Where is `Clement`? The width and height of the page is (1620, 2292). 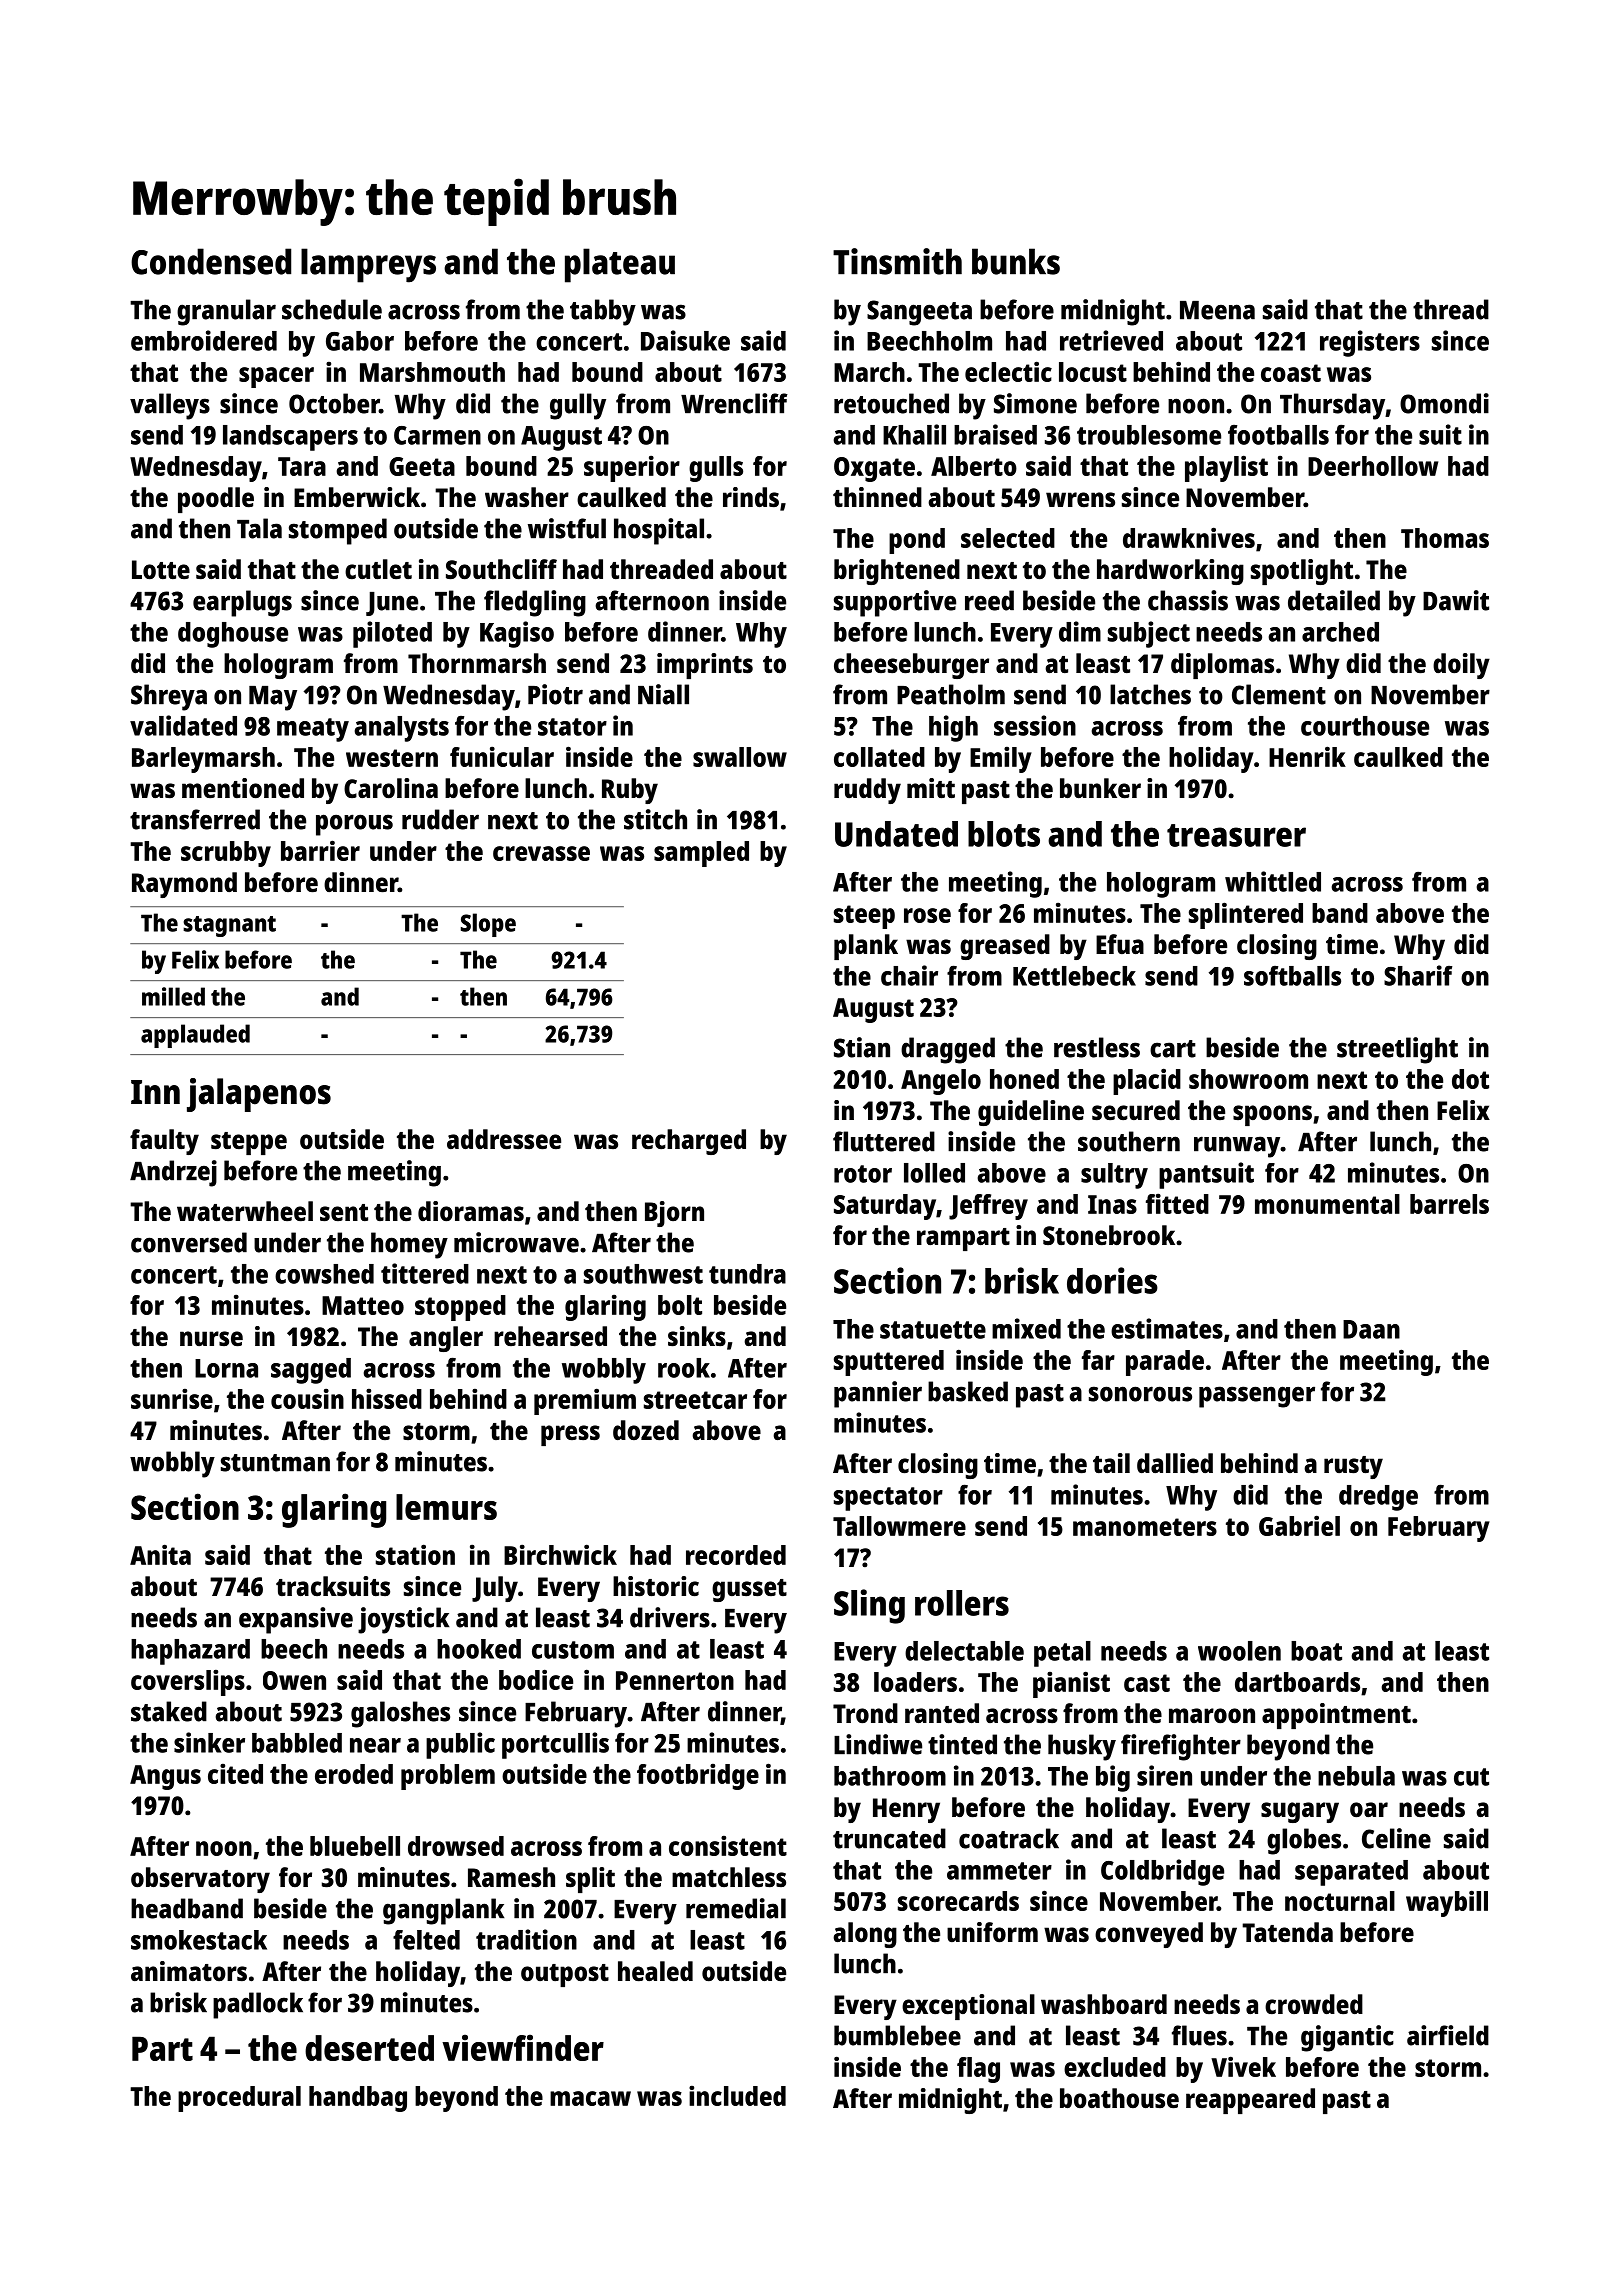 Clement is located at coordinates (1279, 694).
